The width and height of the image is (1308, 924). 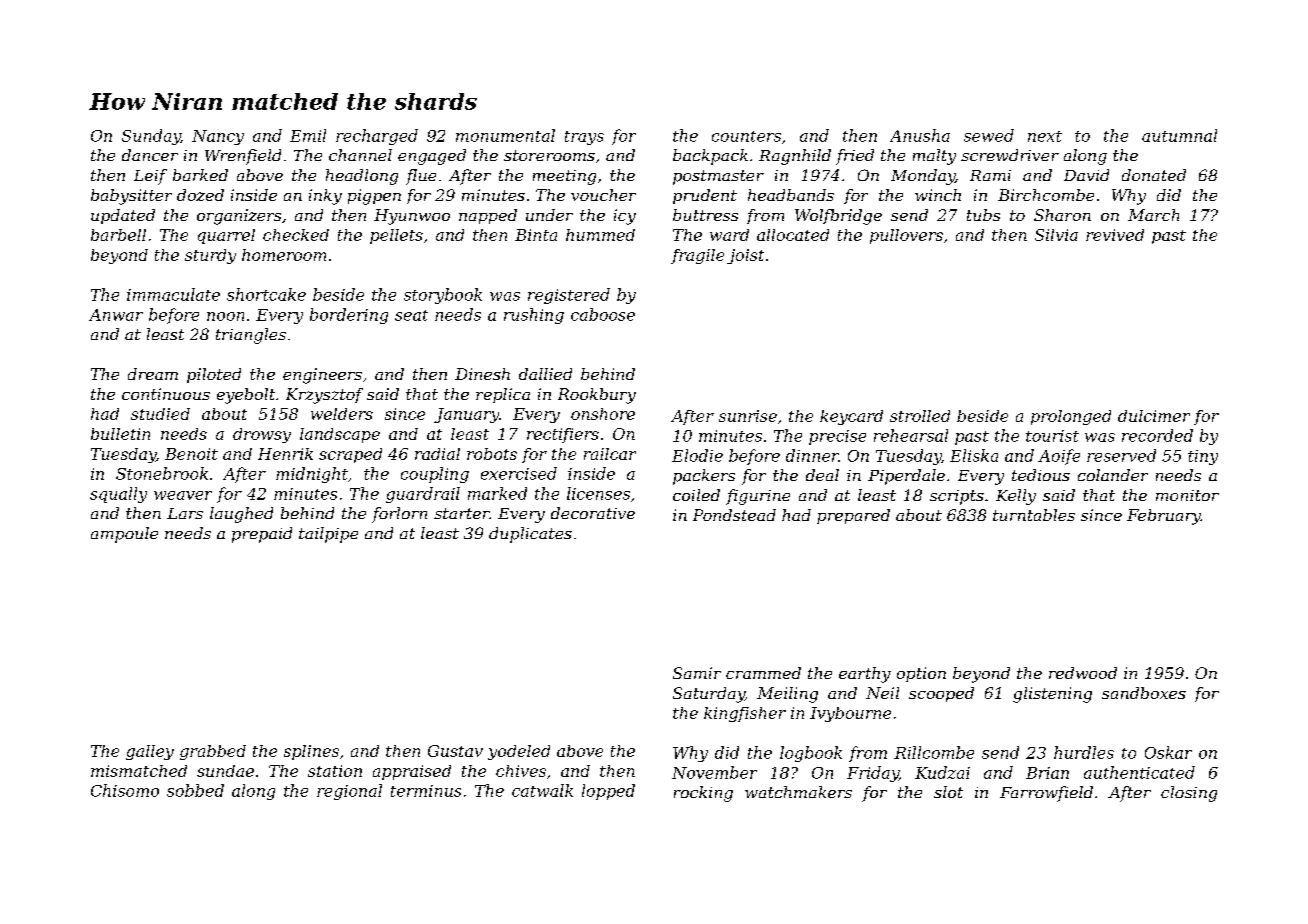 I want to click on landscape, so click(x=340, y=435).
